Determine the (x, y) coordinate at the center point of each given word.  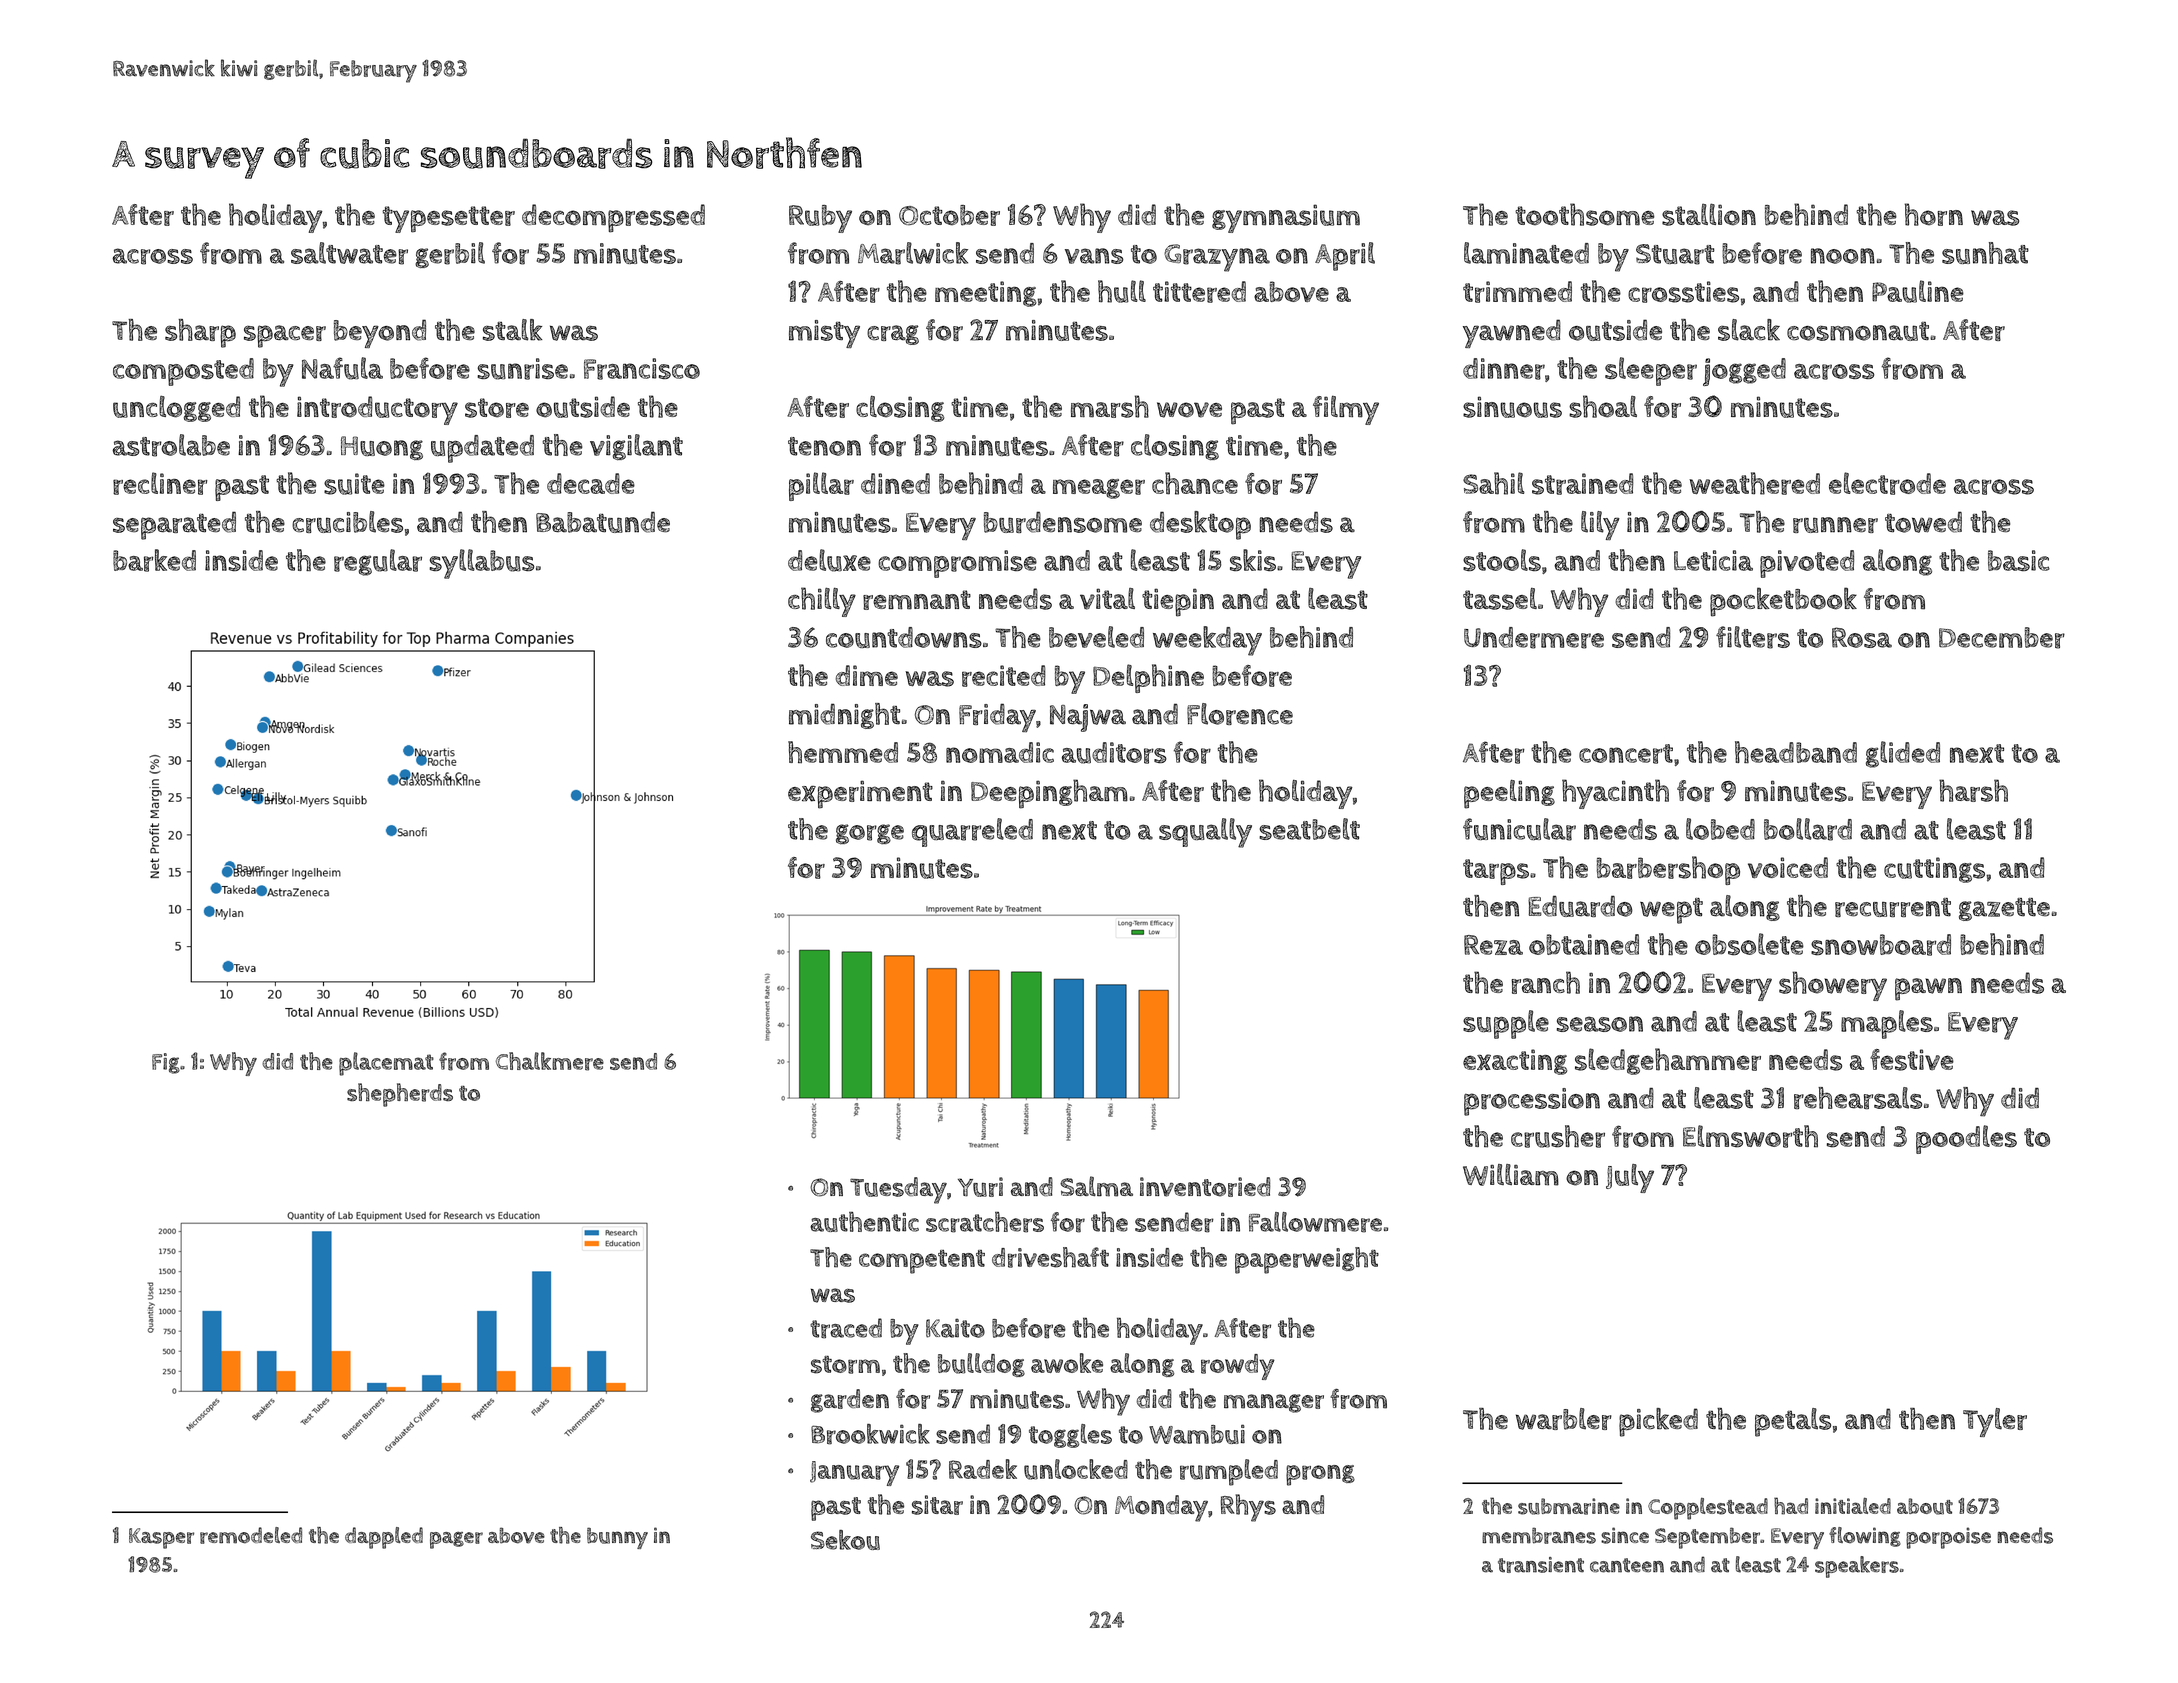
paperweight (1307, 1260)
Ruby (820, 219)
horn (1934, 214)
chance (1195, 483)
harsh (1973, 790)
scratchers (985, 1222)
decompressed (613, 218)
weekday (1207, 641)
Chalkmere (550, 1061)
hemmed (843, 752)
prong (1320, 1475)
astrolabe (171, 445)
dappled (384, 1538)
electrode (1887, 483)
